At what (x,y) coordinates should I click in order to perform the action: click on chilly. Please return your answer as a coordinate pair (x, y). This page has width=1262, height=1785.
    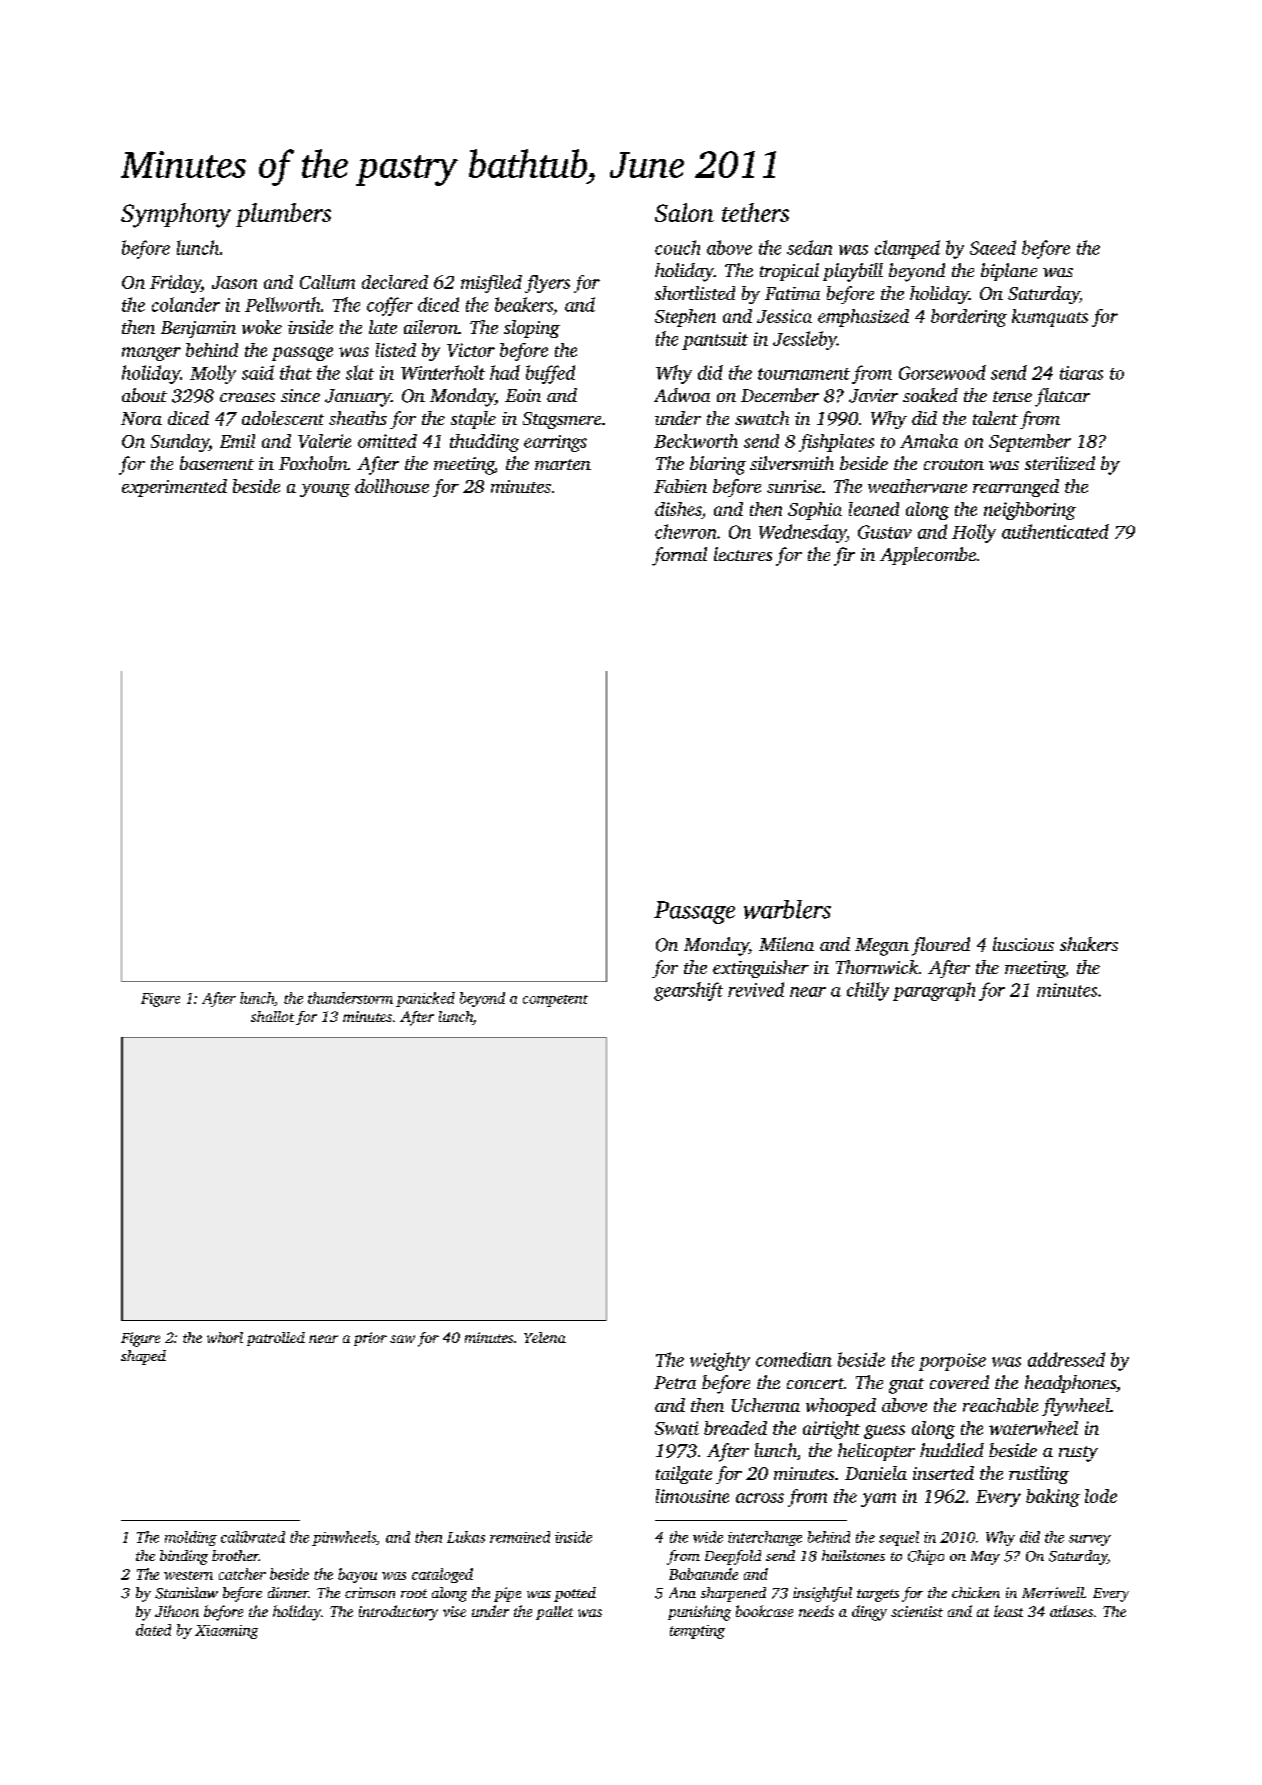
    Looking at the image, I should click on (868, 991).
